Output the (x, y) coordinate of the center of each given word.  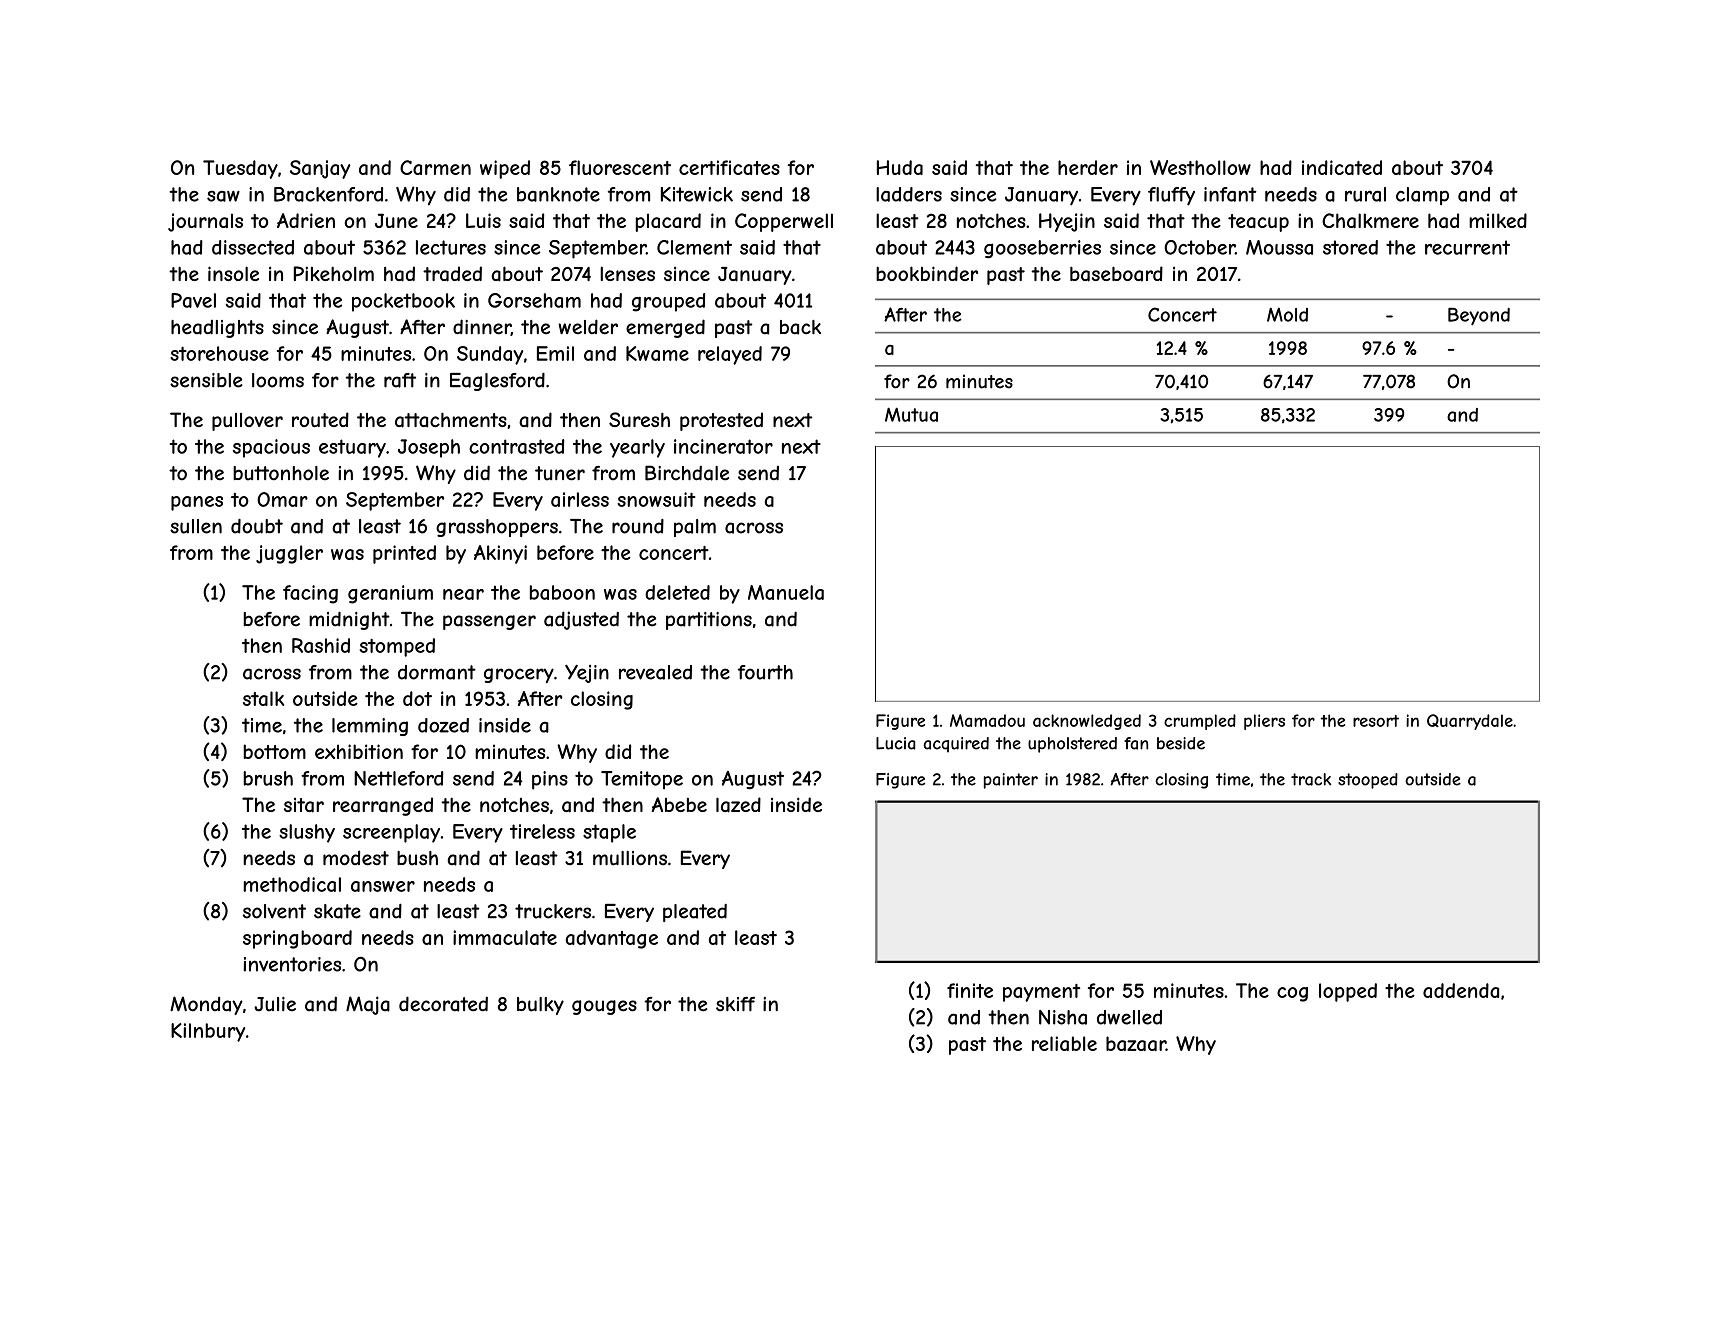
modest (356, 858)
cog (1292, 994)
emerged (665, 328)
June (396, 220)
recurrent (1467, 247)
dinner (482, 327)
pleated (695, 913)
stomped (397, 647)
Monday (206, 1005)
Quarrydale (1470, 722)
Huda (900, 167)
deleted (677, 592)
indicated (1342, 167)
